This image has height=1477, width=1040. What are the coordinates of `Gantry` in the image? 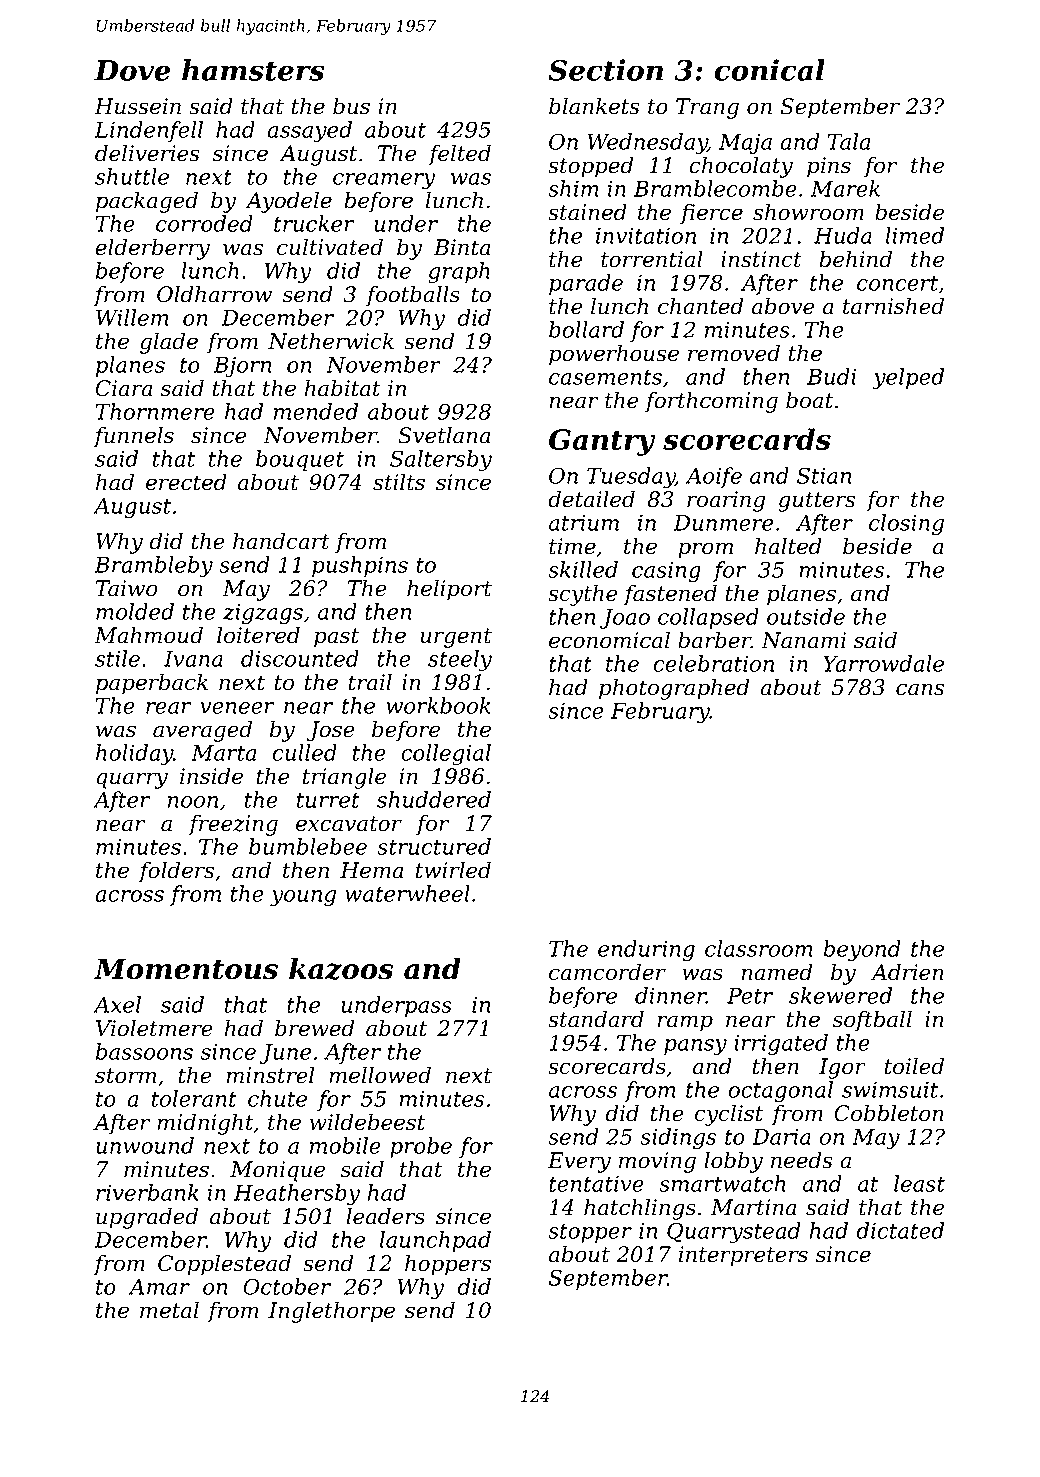 It's located at (602, 442).
